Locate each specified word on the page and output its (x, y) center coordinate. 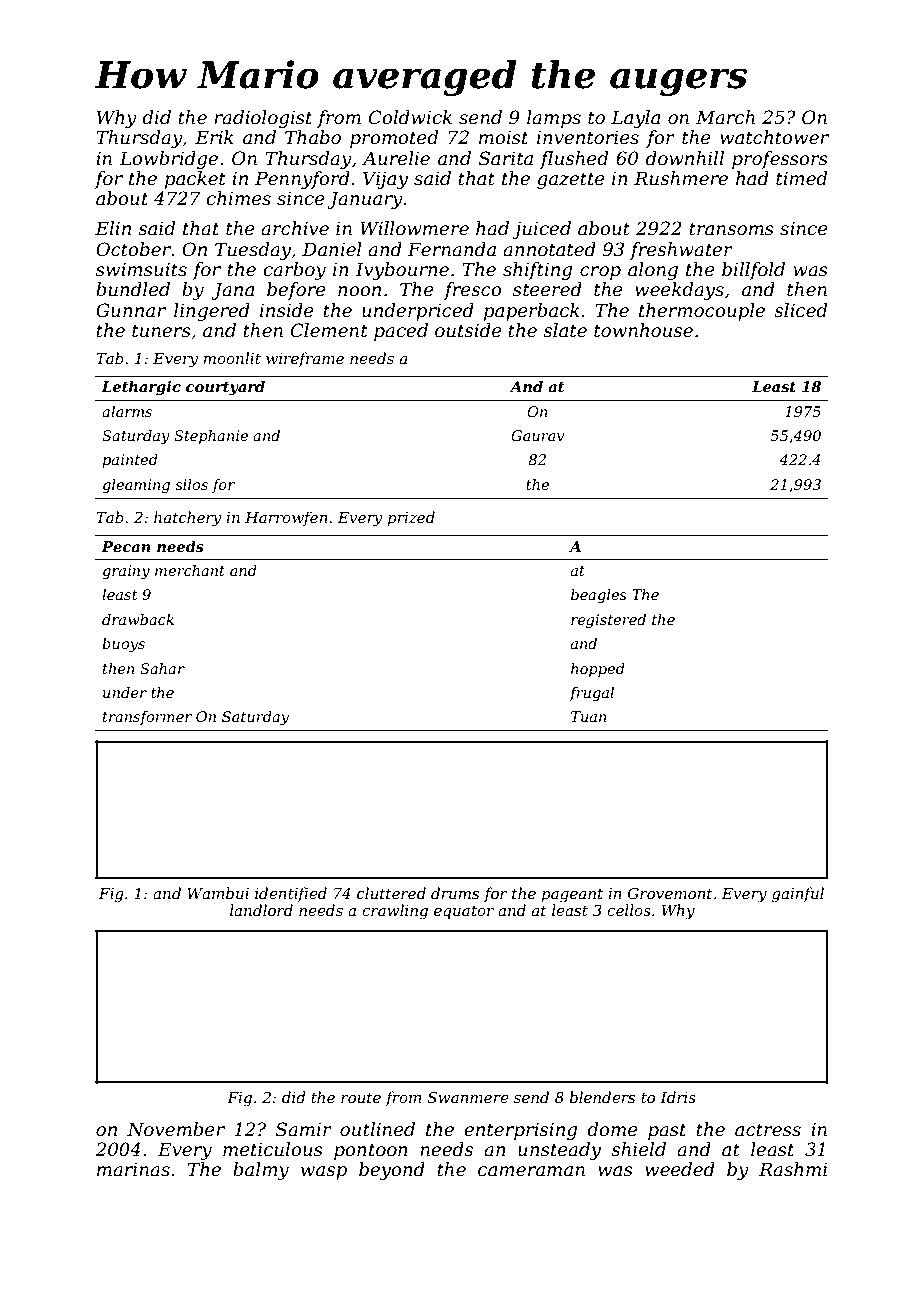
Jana (232, 291)
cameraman (531, 1171)
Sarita (506, 158)
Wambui (218, 893)
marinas (133, 1169)
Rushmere (681, 178)
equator (464, 912)
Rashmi (793, 1169)
